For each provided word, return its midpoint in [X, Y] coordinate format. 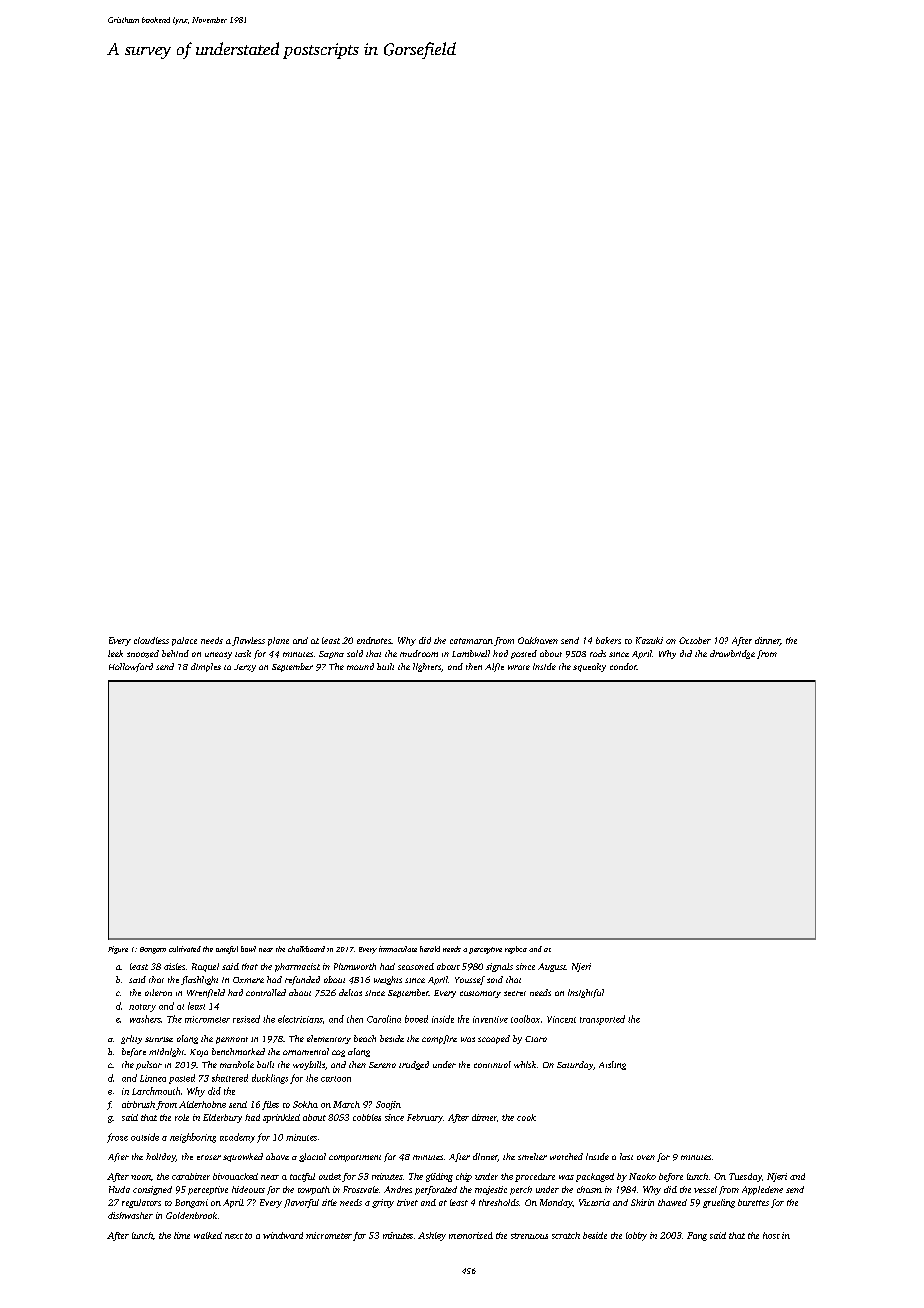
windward [283, 1235]
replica [516, 950]
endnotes [374, 640]
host [771, 1235]
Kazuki [649, 640]
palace [184, 641]
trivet [407, 1202]
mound [360, 666]
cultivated [185, 949]
